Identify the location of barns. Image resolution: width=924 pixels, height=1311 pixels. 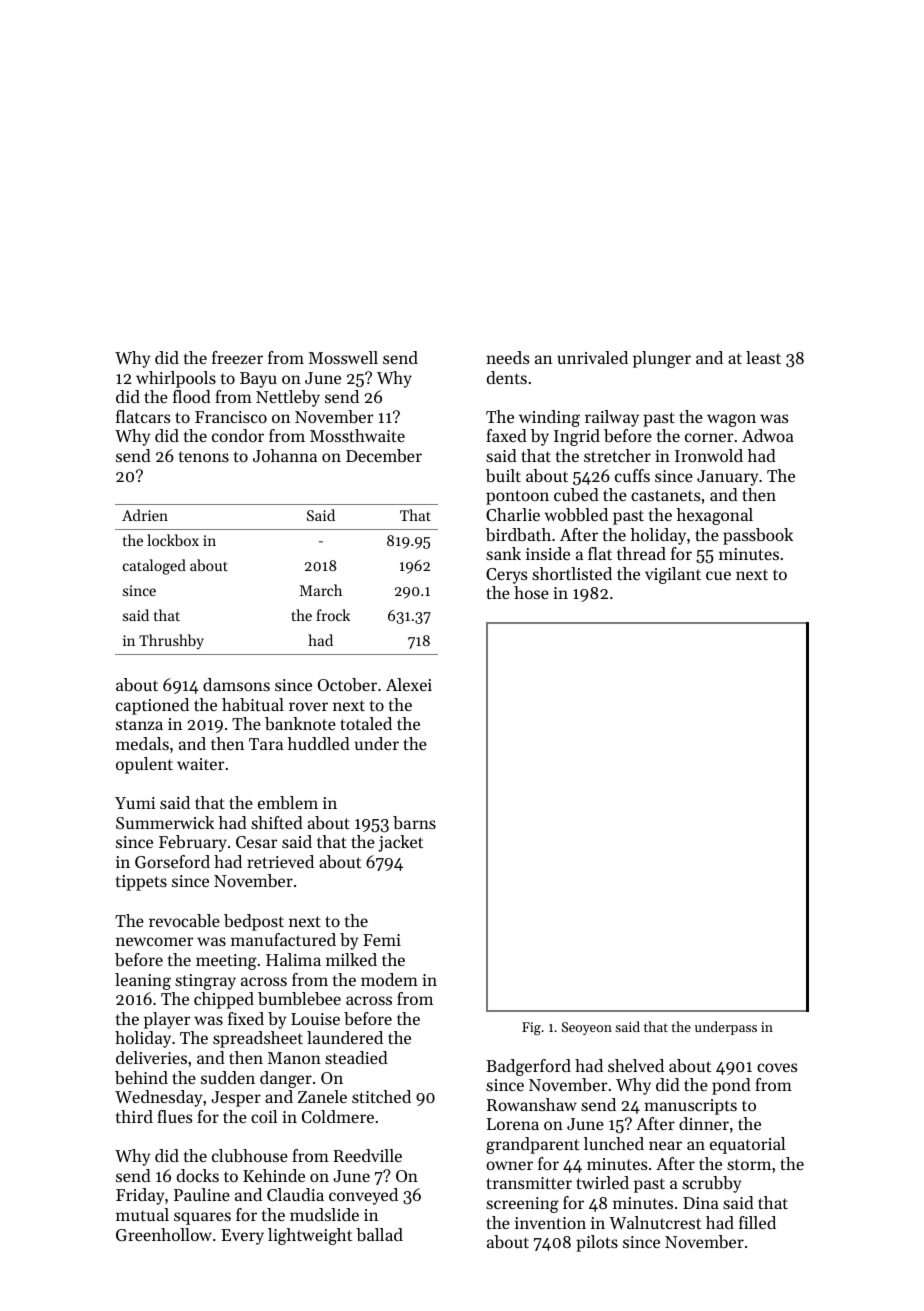
(414, 822).
